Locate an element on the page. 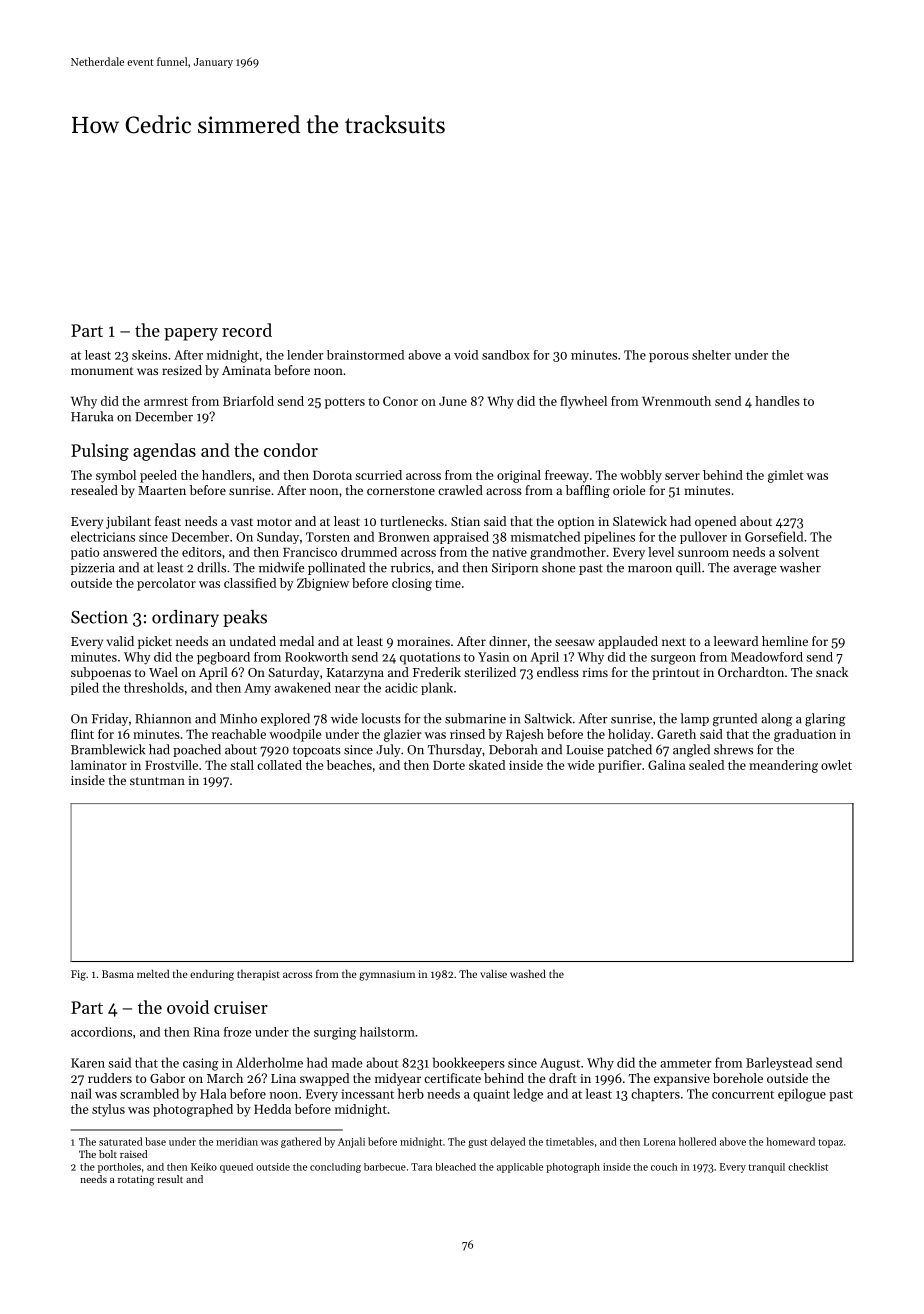  ammeter is located at coordinates (685, 1063).
